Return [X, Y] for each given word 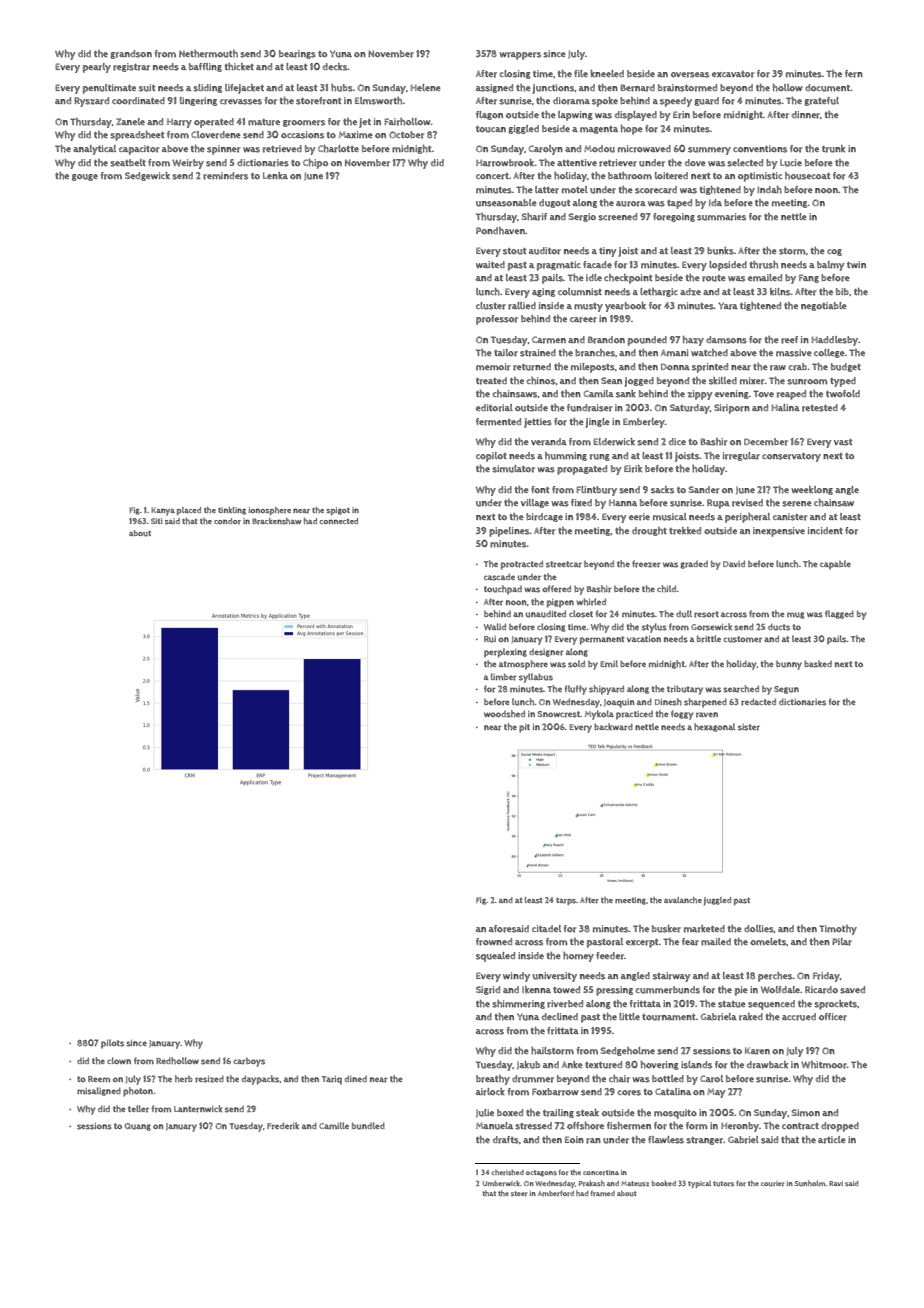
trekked [685, 531]
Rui [490, 639]
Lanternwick [198, 1109]
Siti [157, 521]
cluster [491, 306]
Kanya [163, 511]
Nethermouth [208, 54]
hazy [693, 341]
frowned [494, 942]
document [827, 88]
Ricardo [821, 990]
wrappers [520, 56]
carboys [249, 1062]
